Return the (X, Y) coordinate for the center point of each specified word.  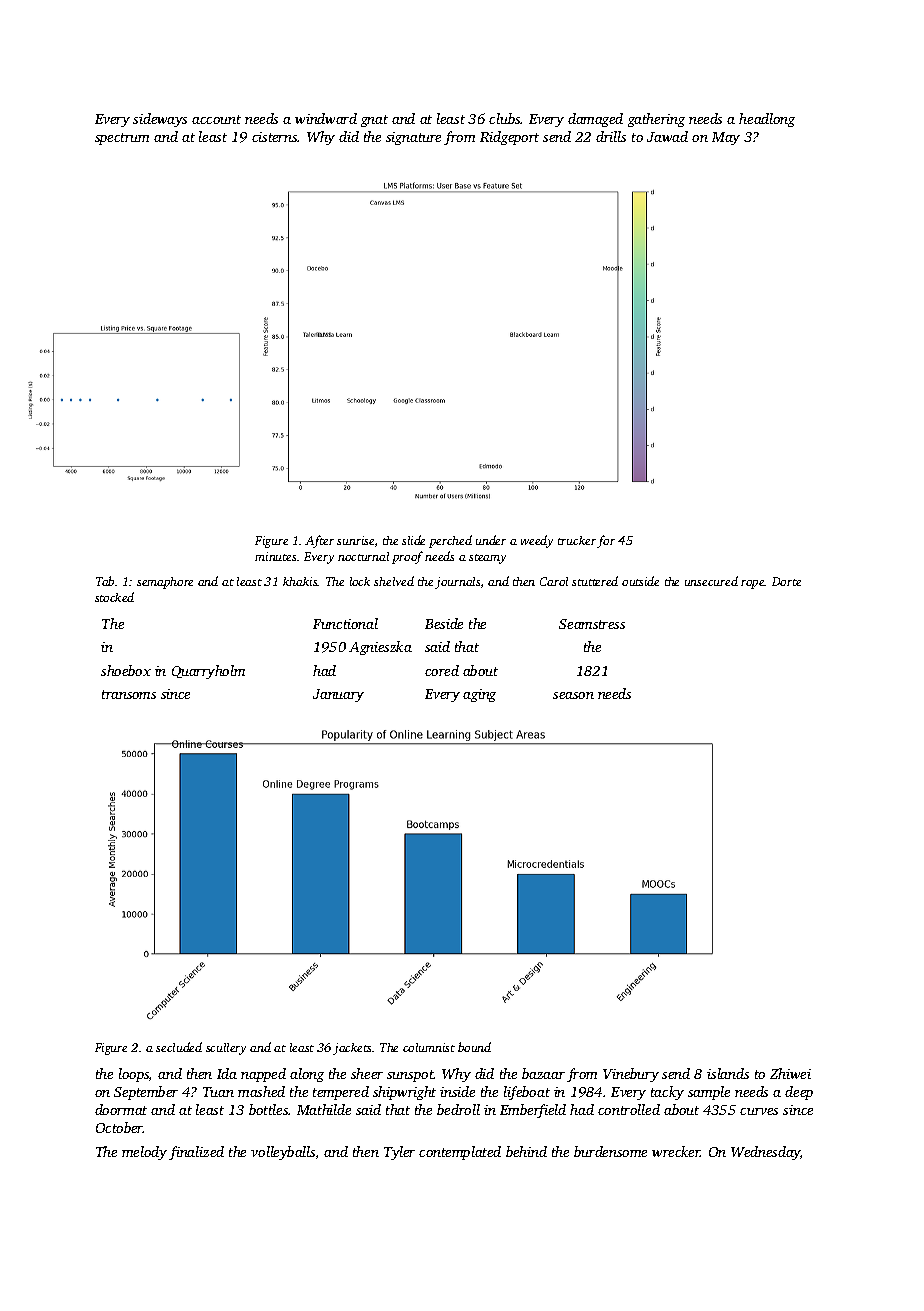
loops (134, 1075)
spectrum (122, 139)
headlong (767, 120)
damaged (595, 120)
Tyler (399, 1153)
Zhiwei (790, 1073)
